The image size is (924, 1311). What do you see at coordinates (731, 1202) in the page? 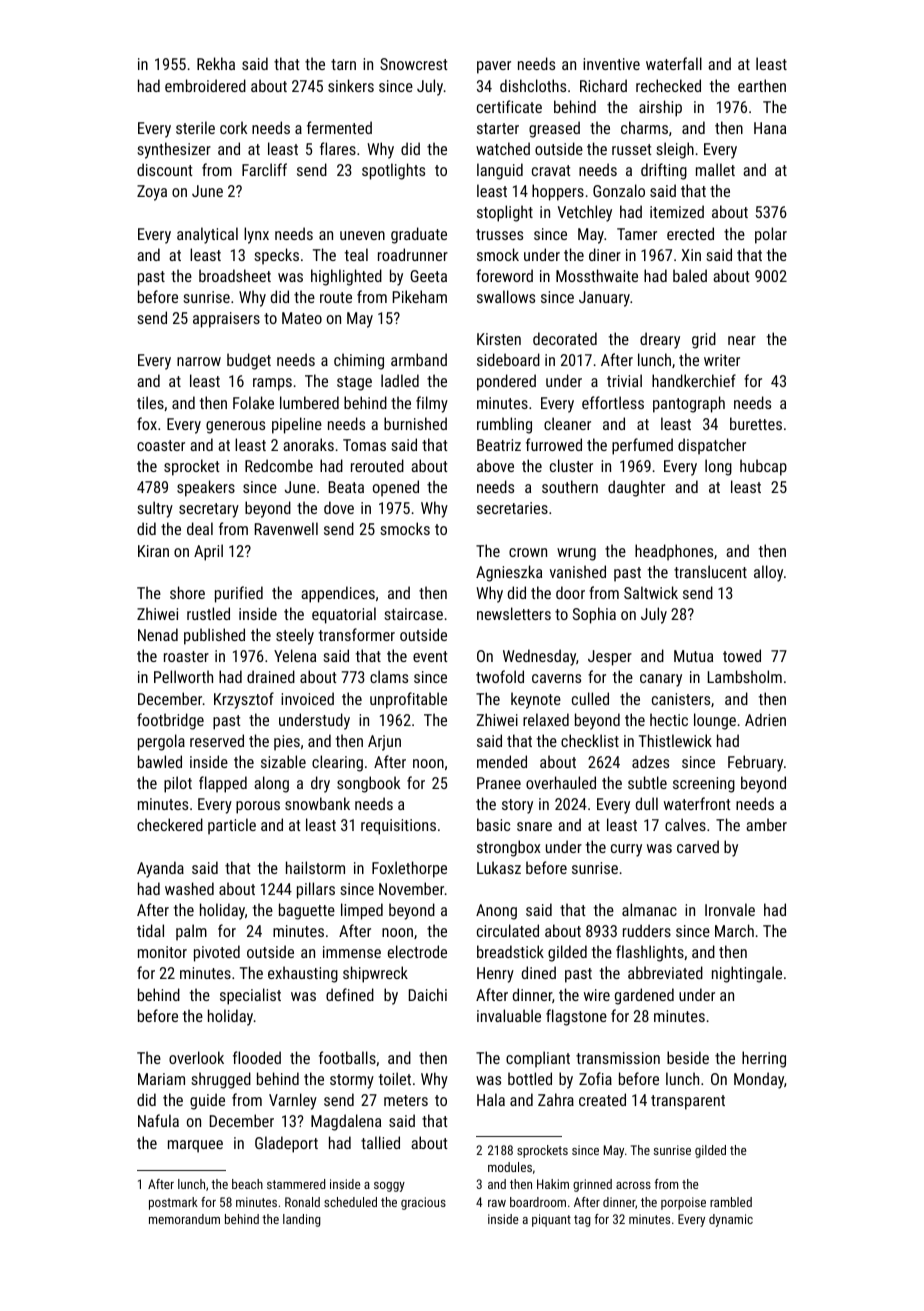
I see `rambled` at bounding box center [731, 1202].
